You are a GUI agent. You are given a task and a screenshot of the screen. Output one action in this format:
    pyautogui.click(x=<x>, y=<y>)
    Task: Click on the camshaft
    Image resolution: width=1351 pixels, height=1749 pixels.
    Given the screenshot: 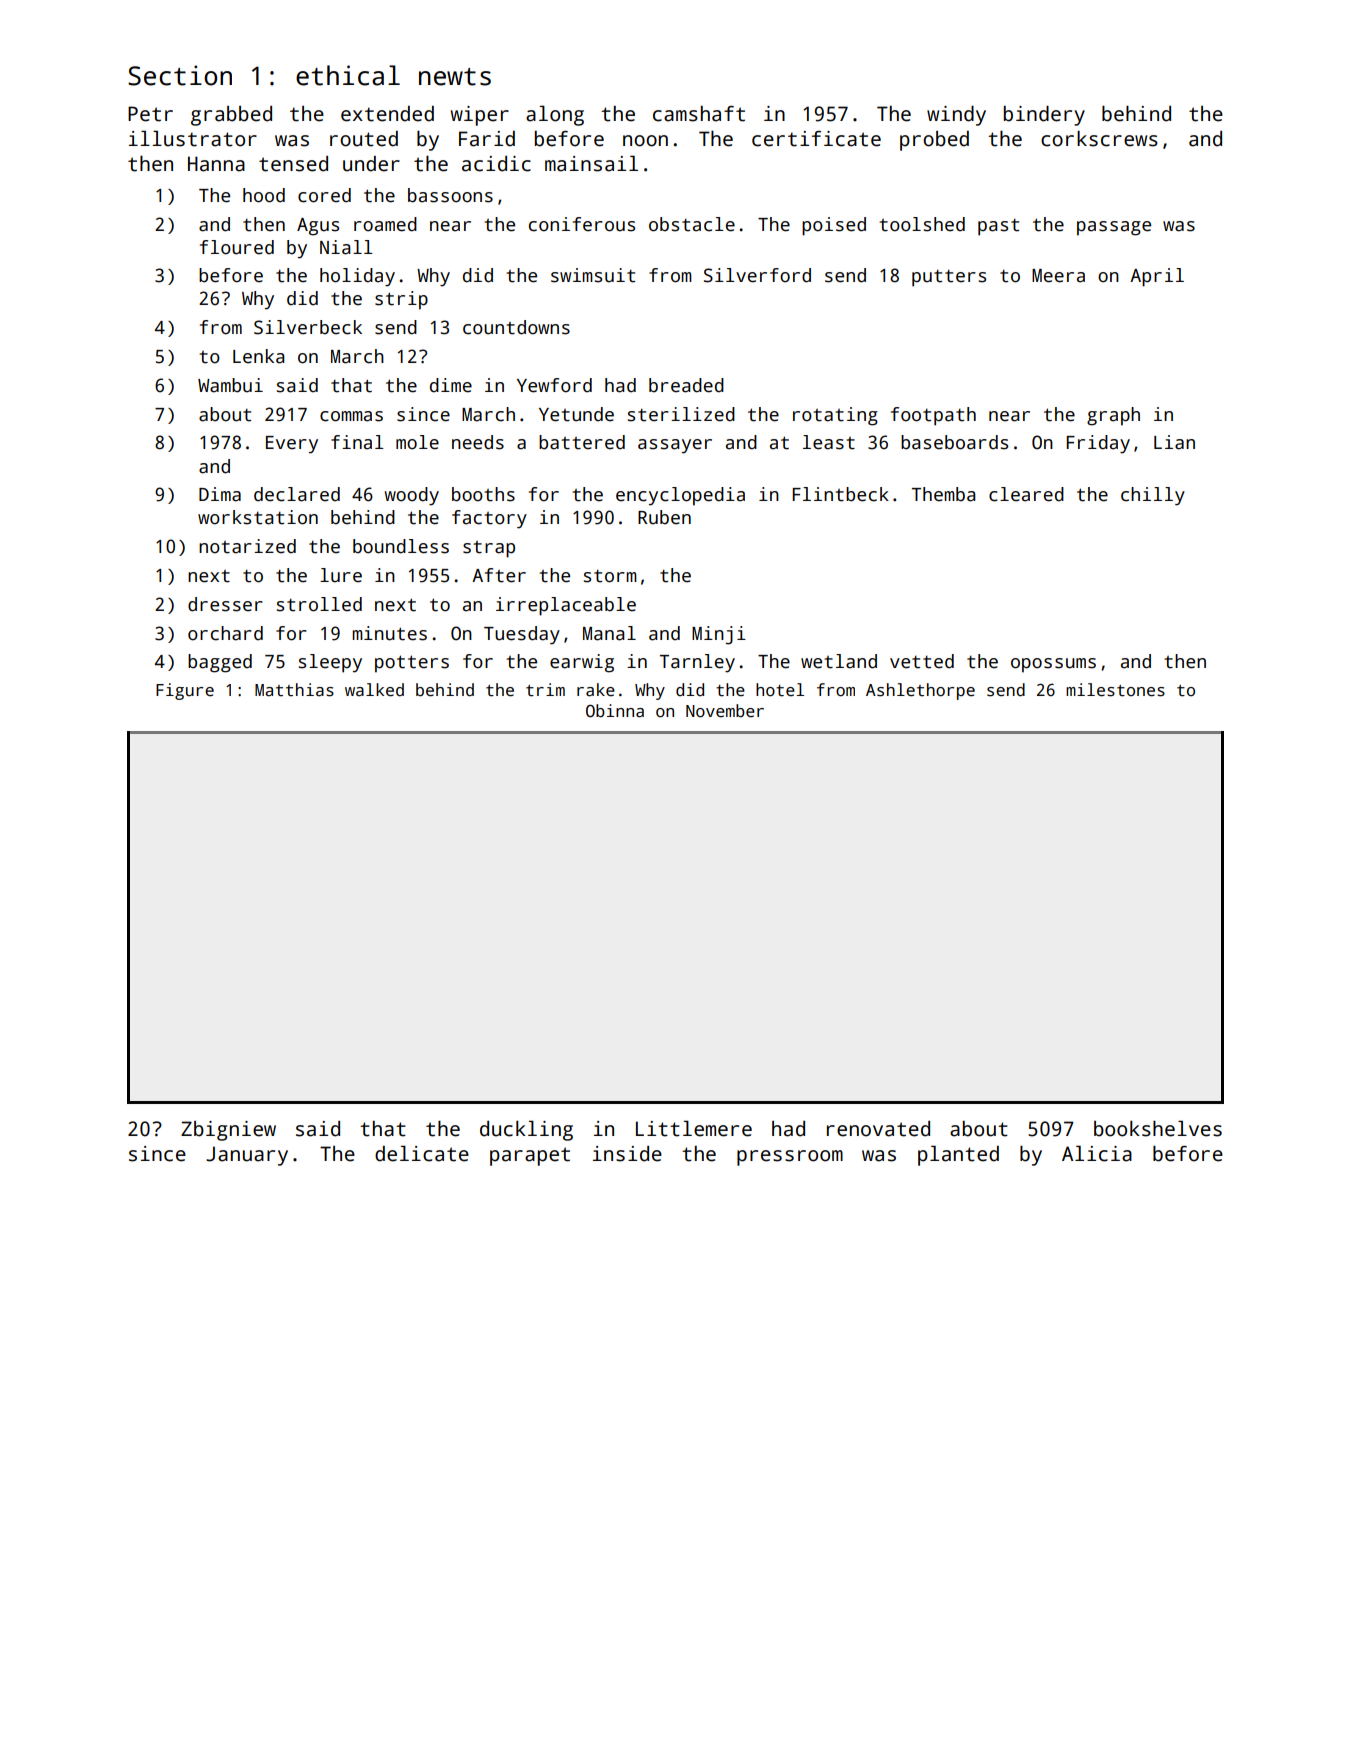 What is the action you would take?
    pyautogui.click(x=699, y=114)
